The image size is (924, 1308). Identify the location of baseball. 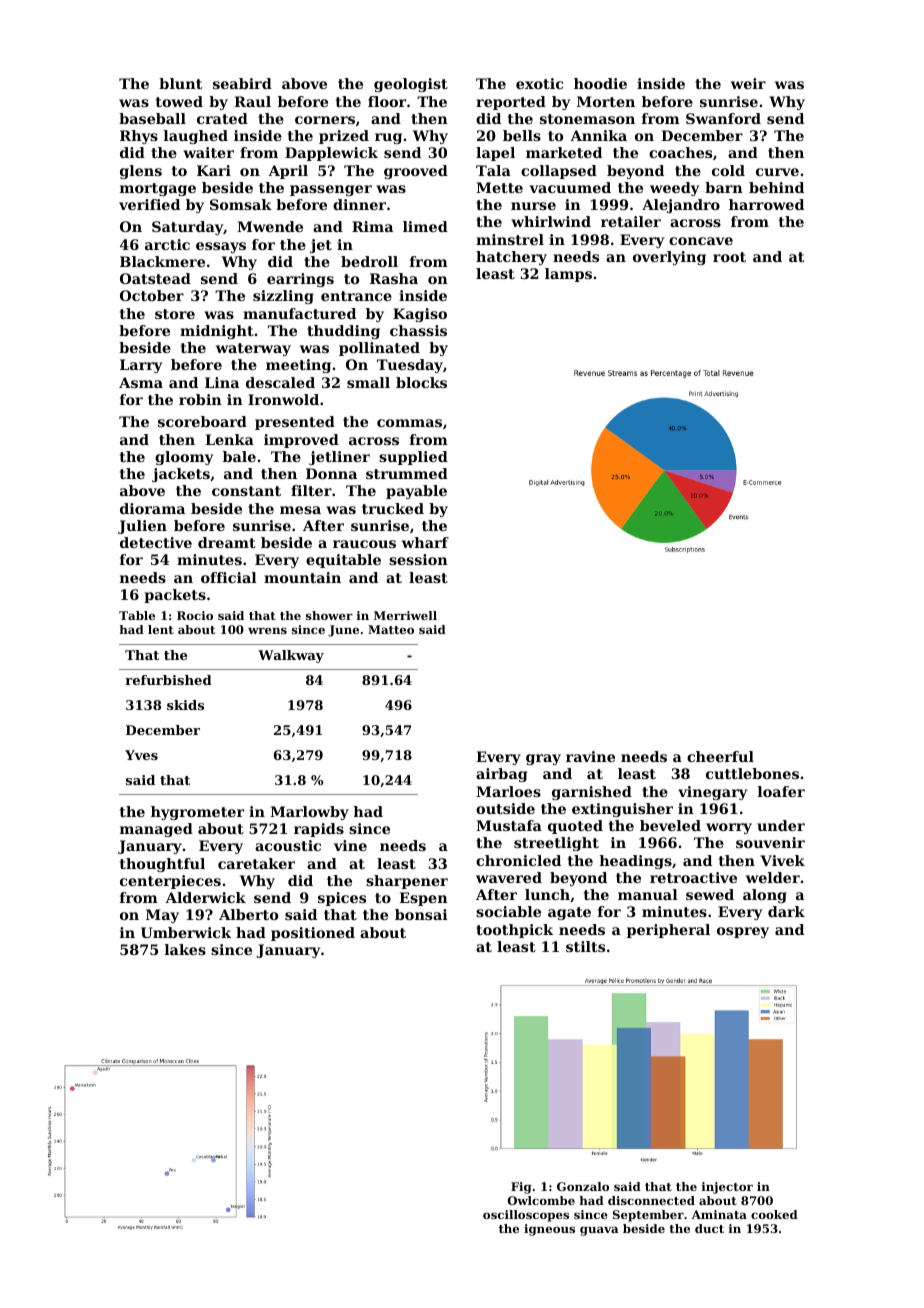
(152, 118).
